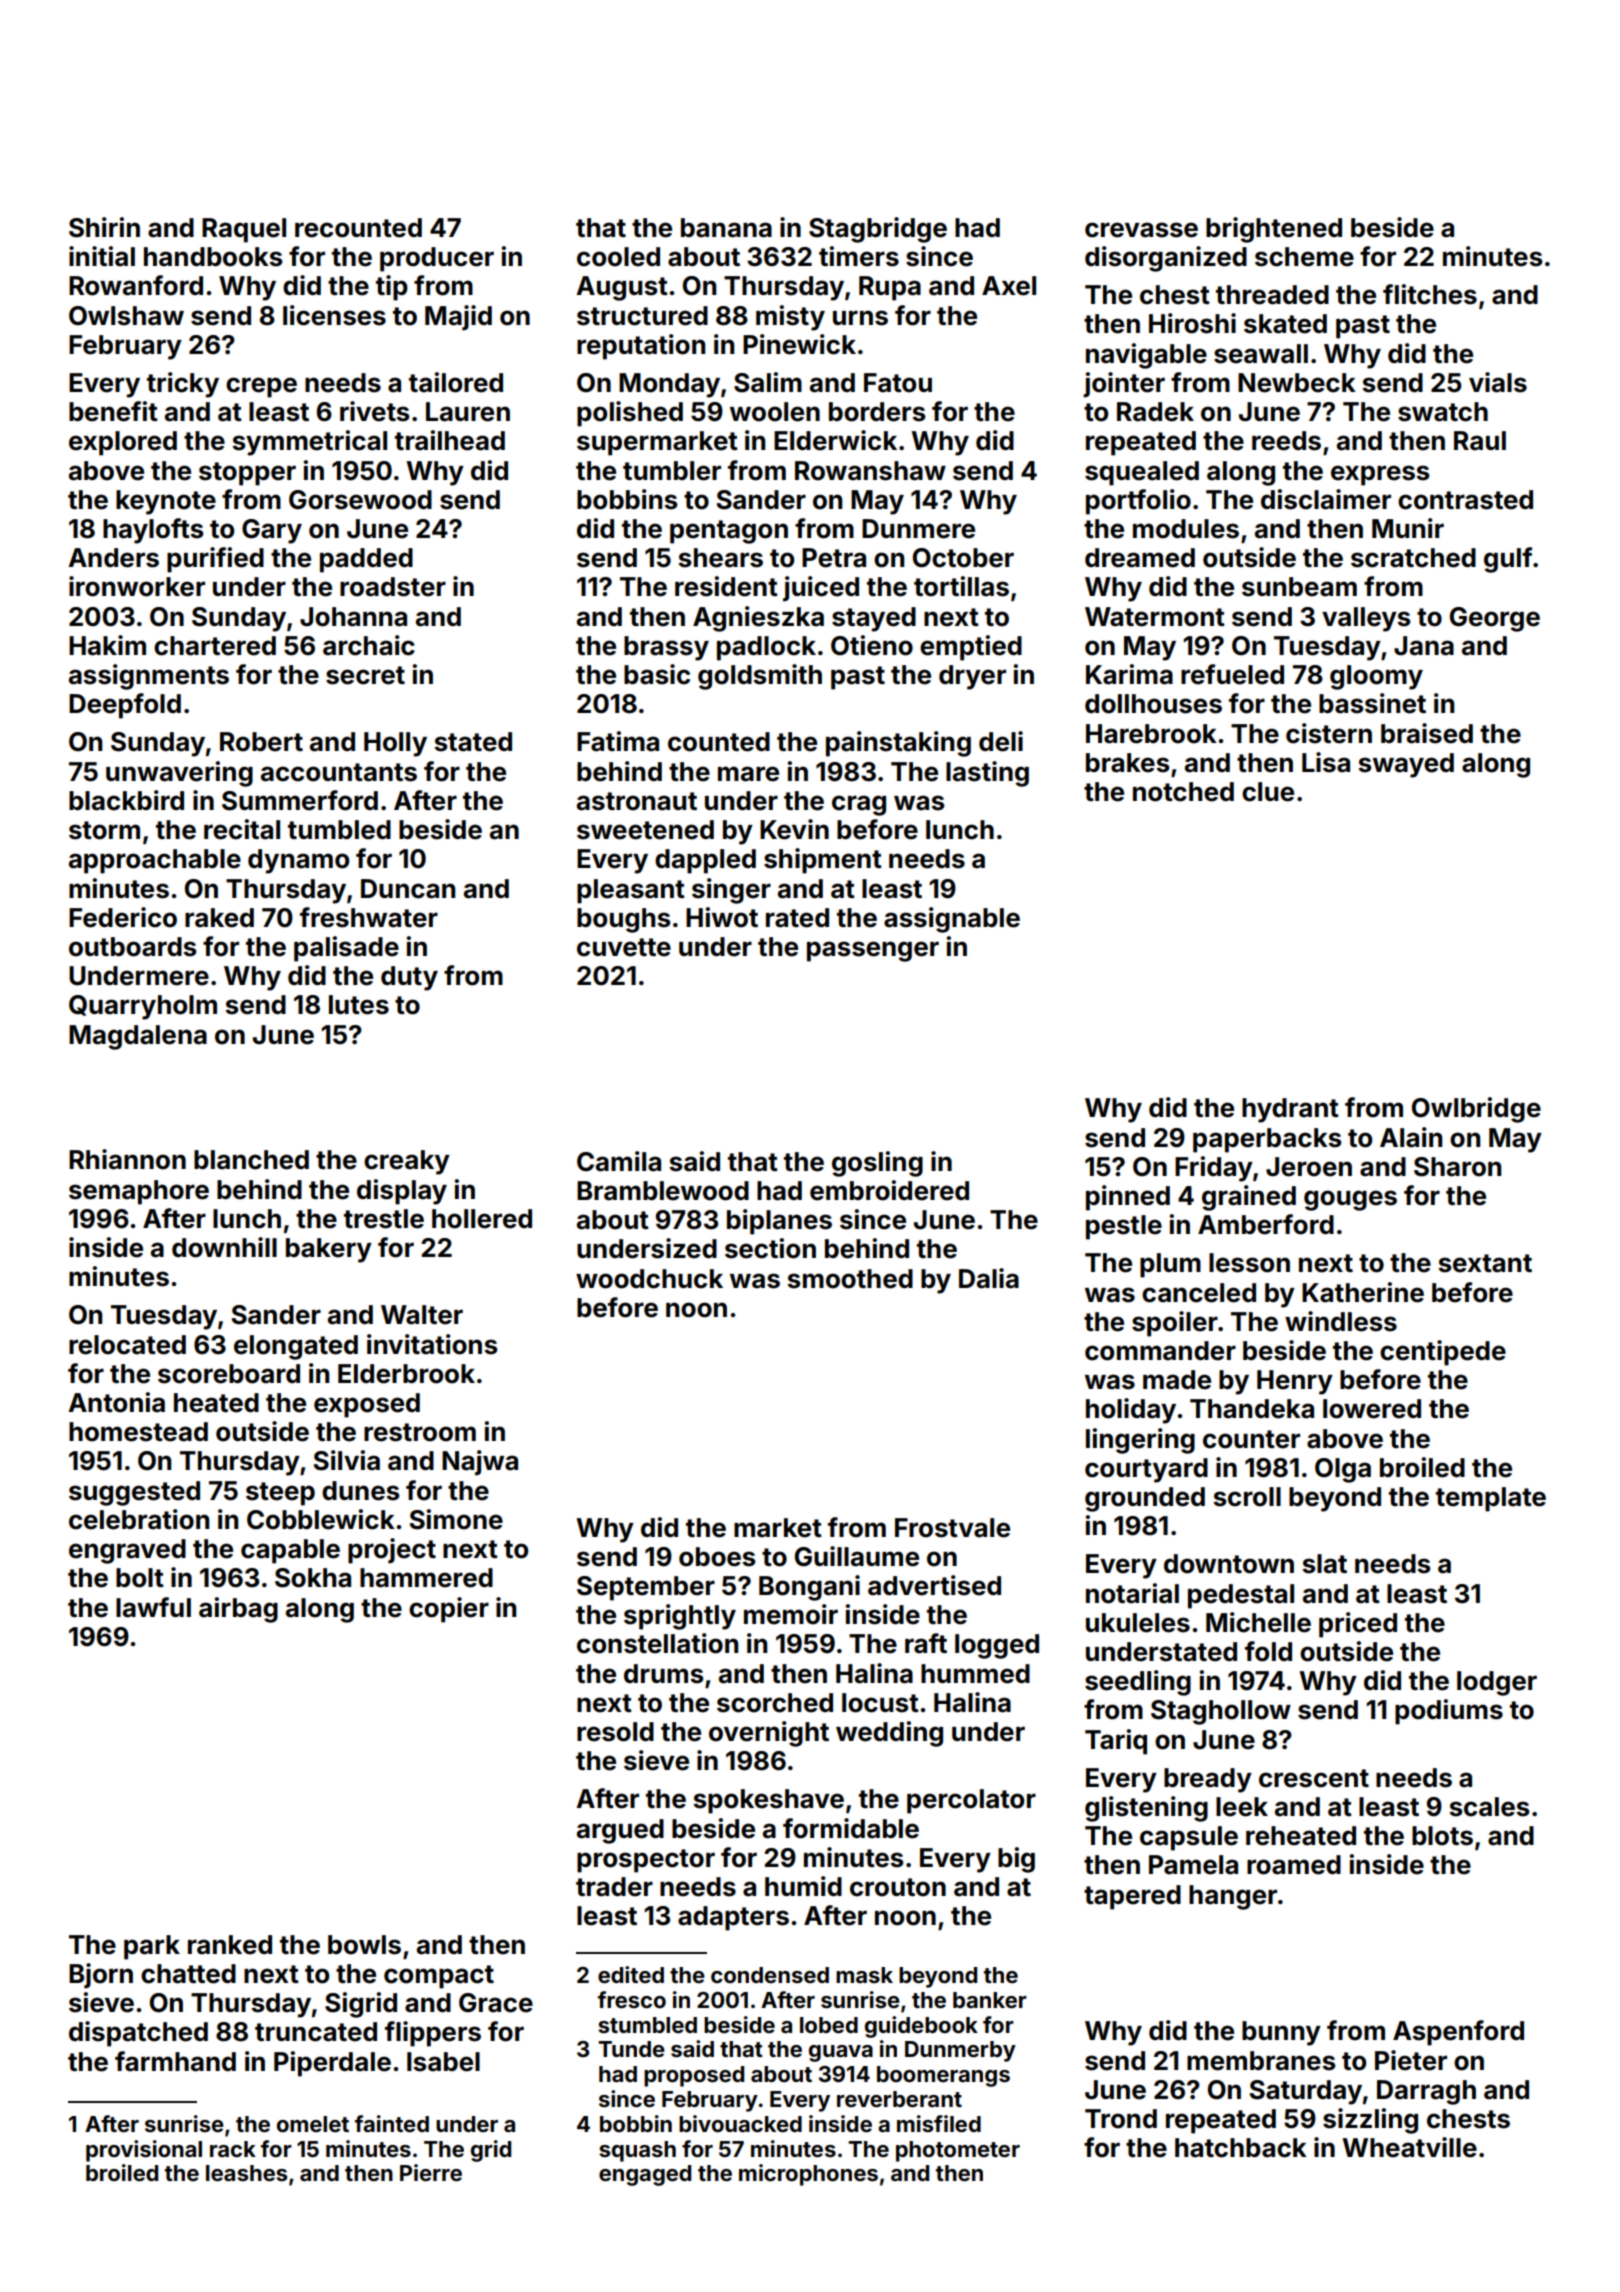 This screenshot has height=2292, width=1620. What do you see at coordinates (1155, 617) in the screenshot?
I see `Watermont` at bounding box center [1155, 617].
